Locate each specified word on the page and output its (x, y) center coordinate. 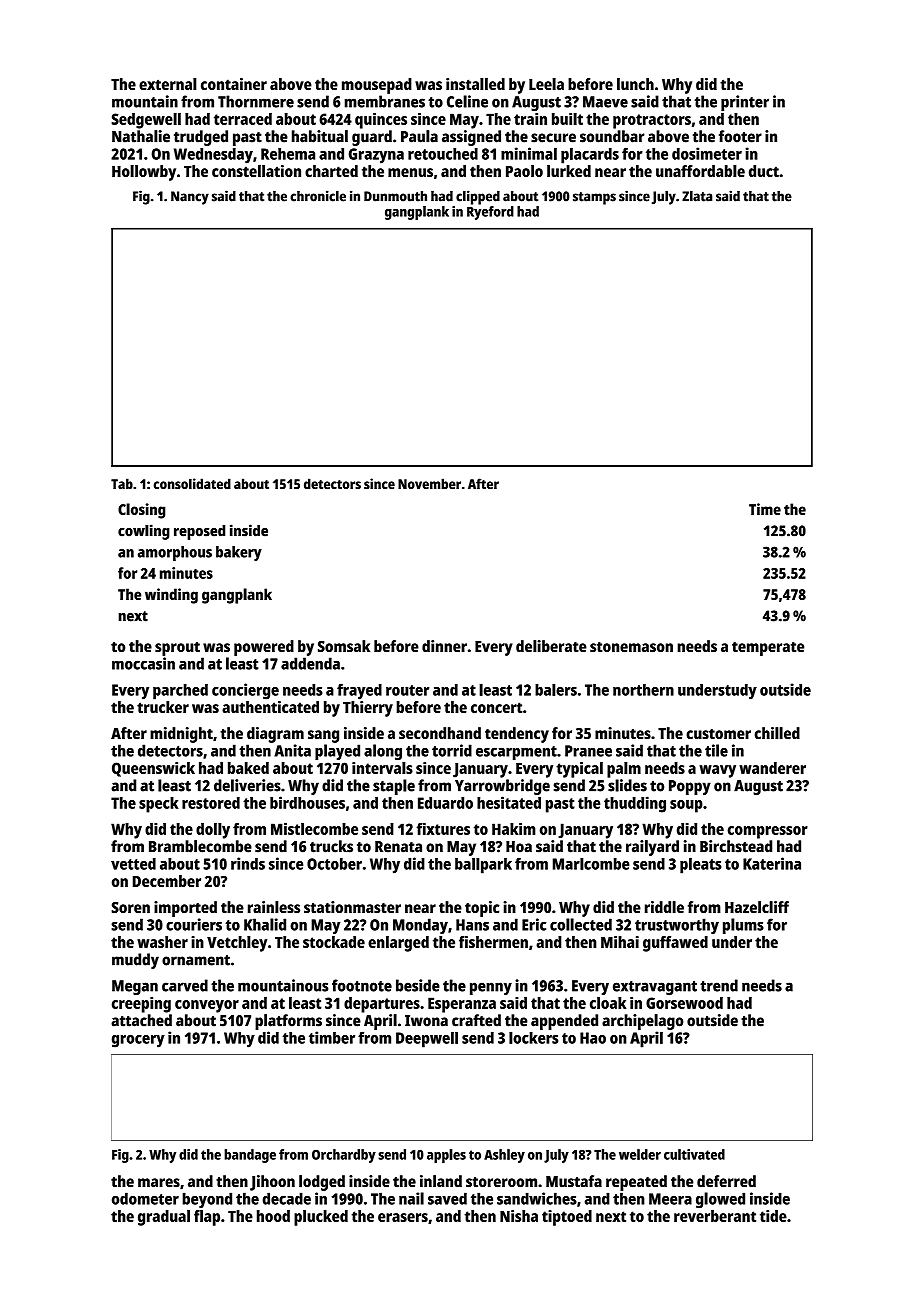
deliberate (551, 646)
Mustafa (574, 1181)
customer (718, 734)
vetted (133, 864)
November (429, 483)
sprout (177, 649)
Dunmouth (395, 196)
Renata (398, 847)
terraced (243, 119)
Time (765, 509)
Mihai (620, 942)
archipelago (643, 1022)
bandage (250, 1156)
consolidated (192, 484)
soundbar (612, 136)
